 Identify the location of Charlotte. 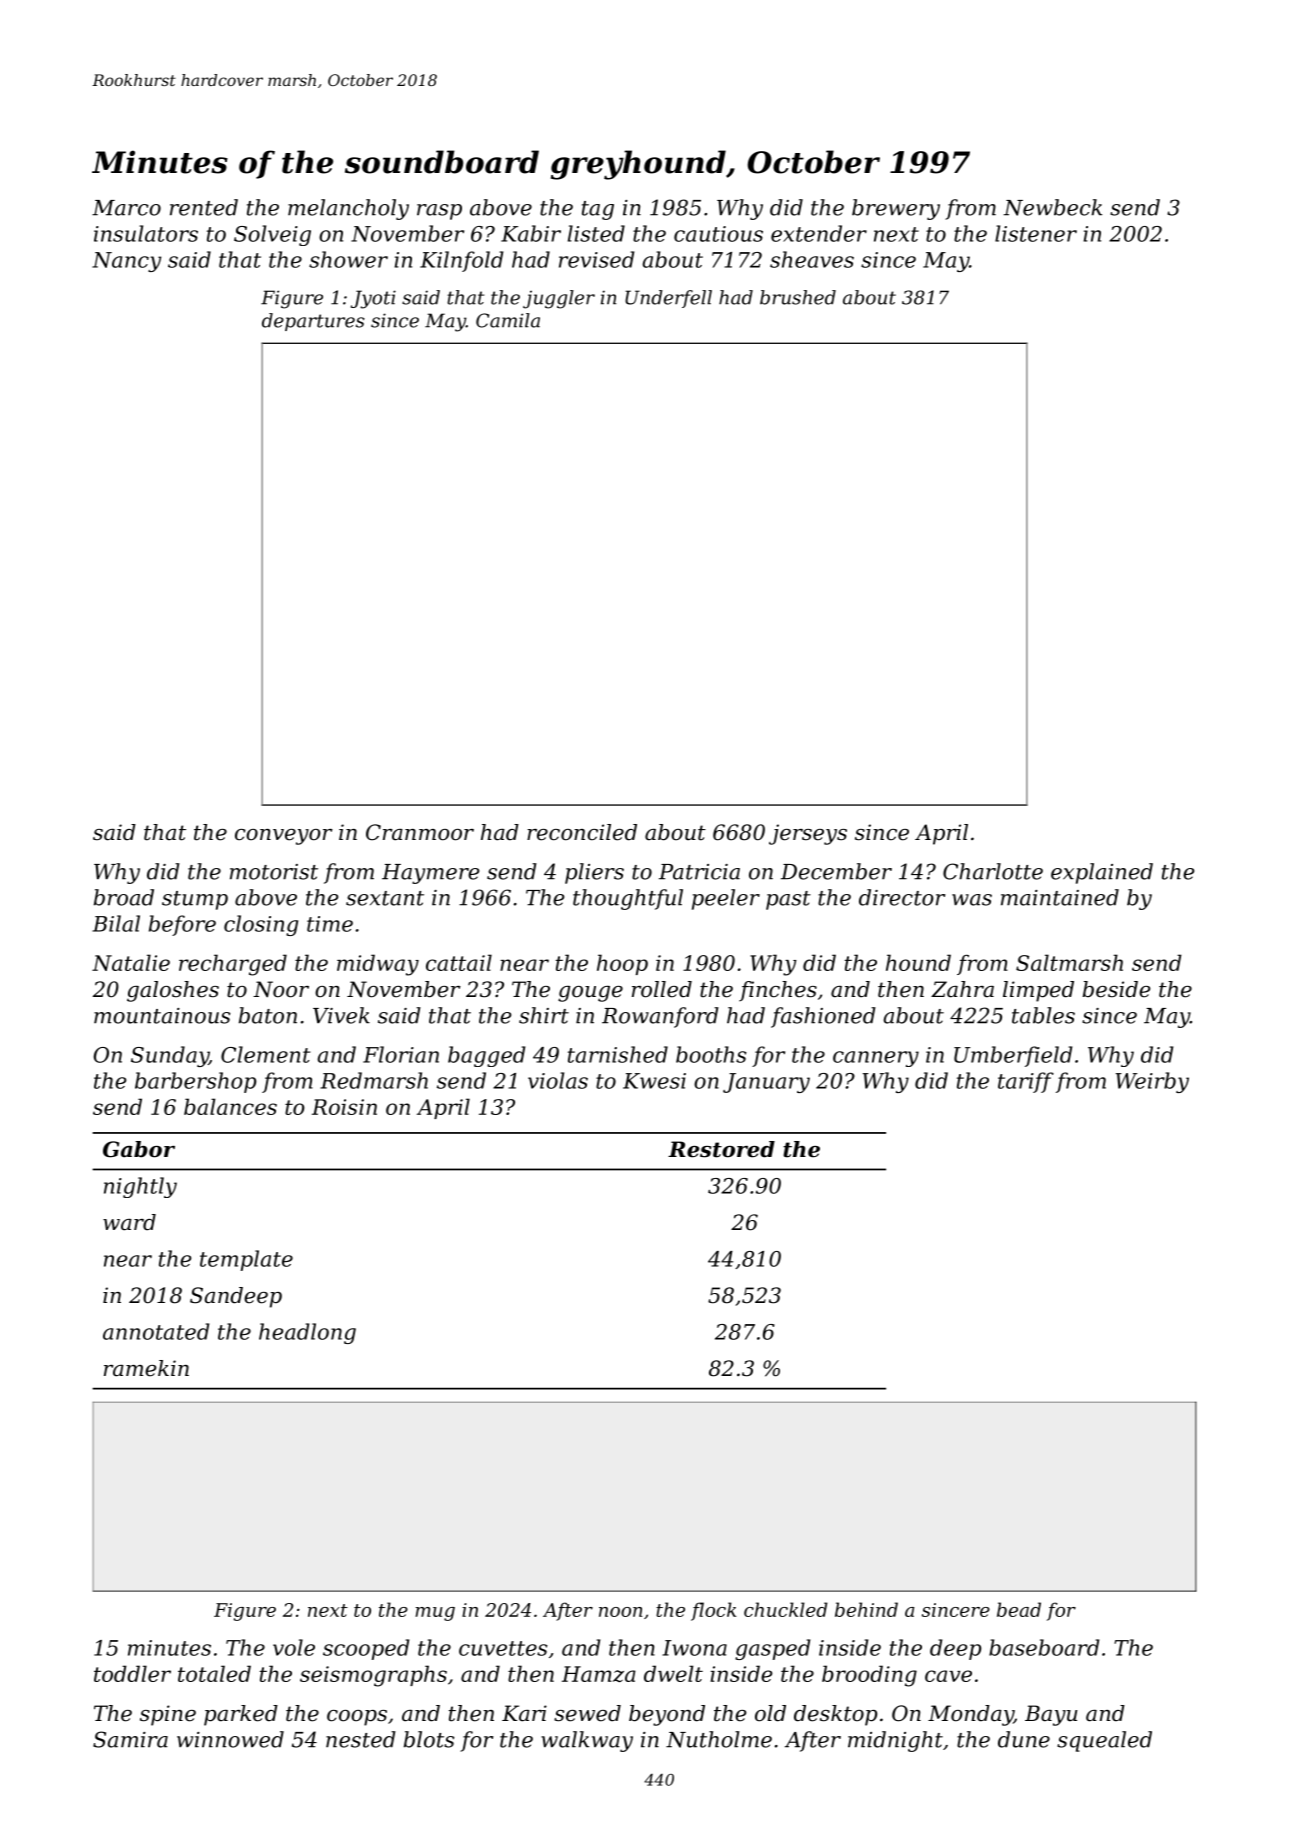
(993, 871).
